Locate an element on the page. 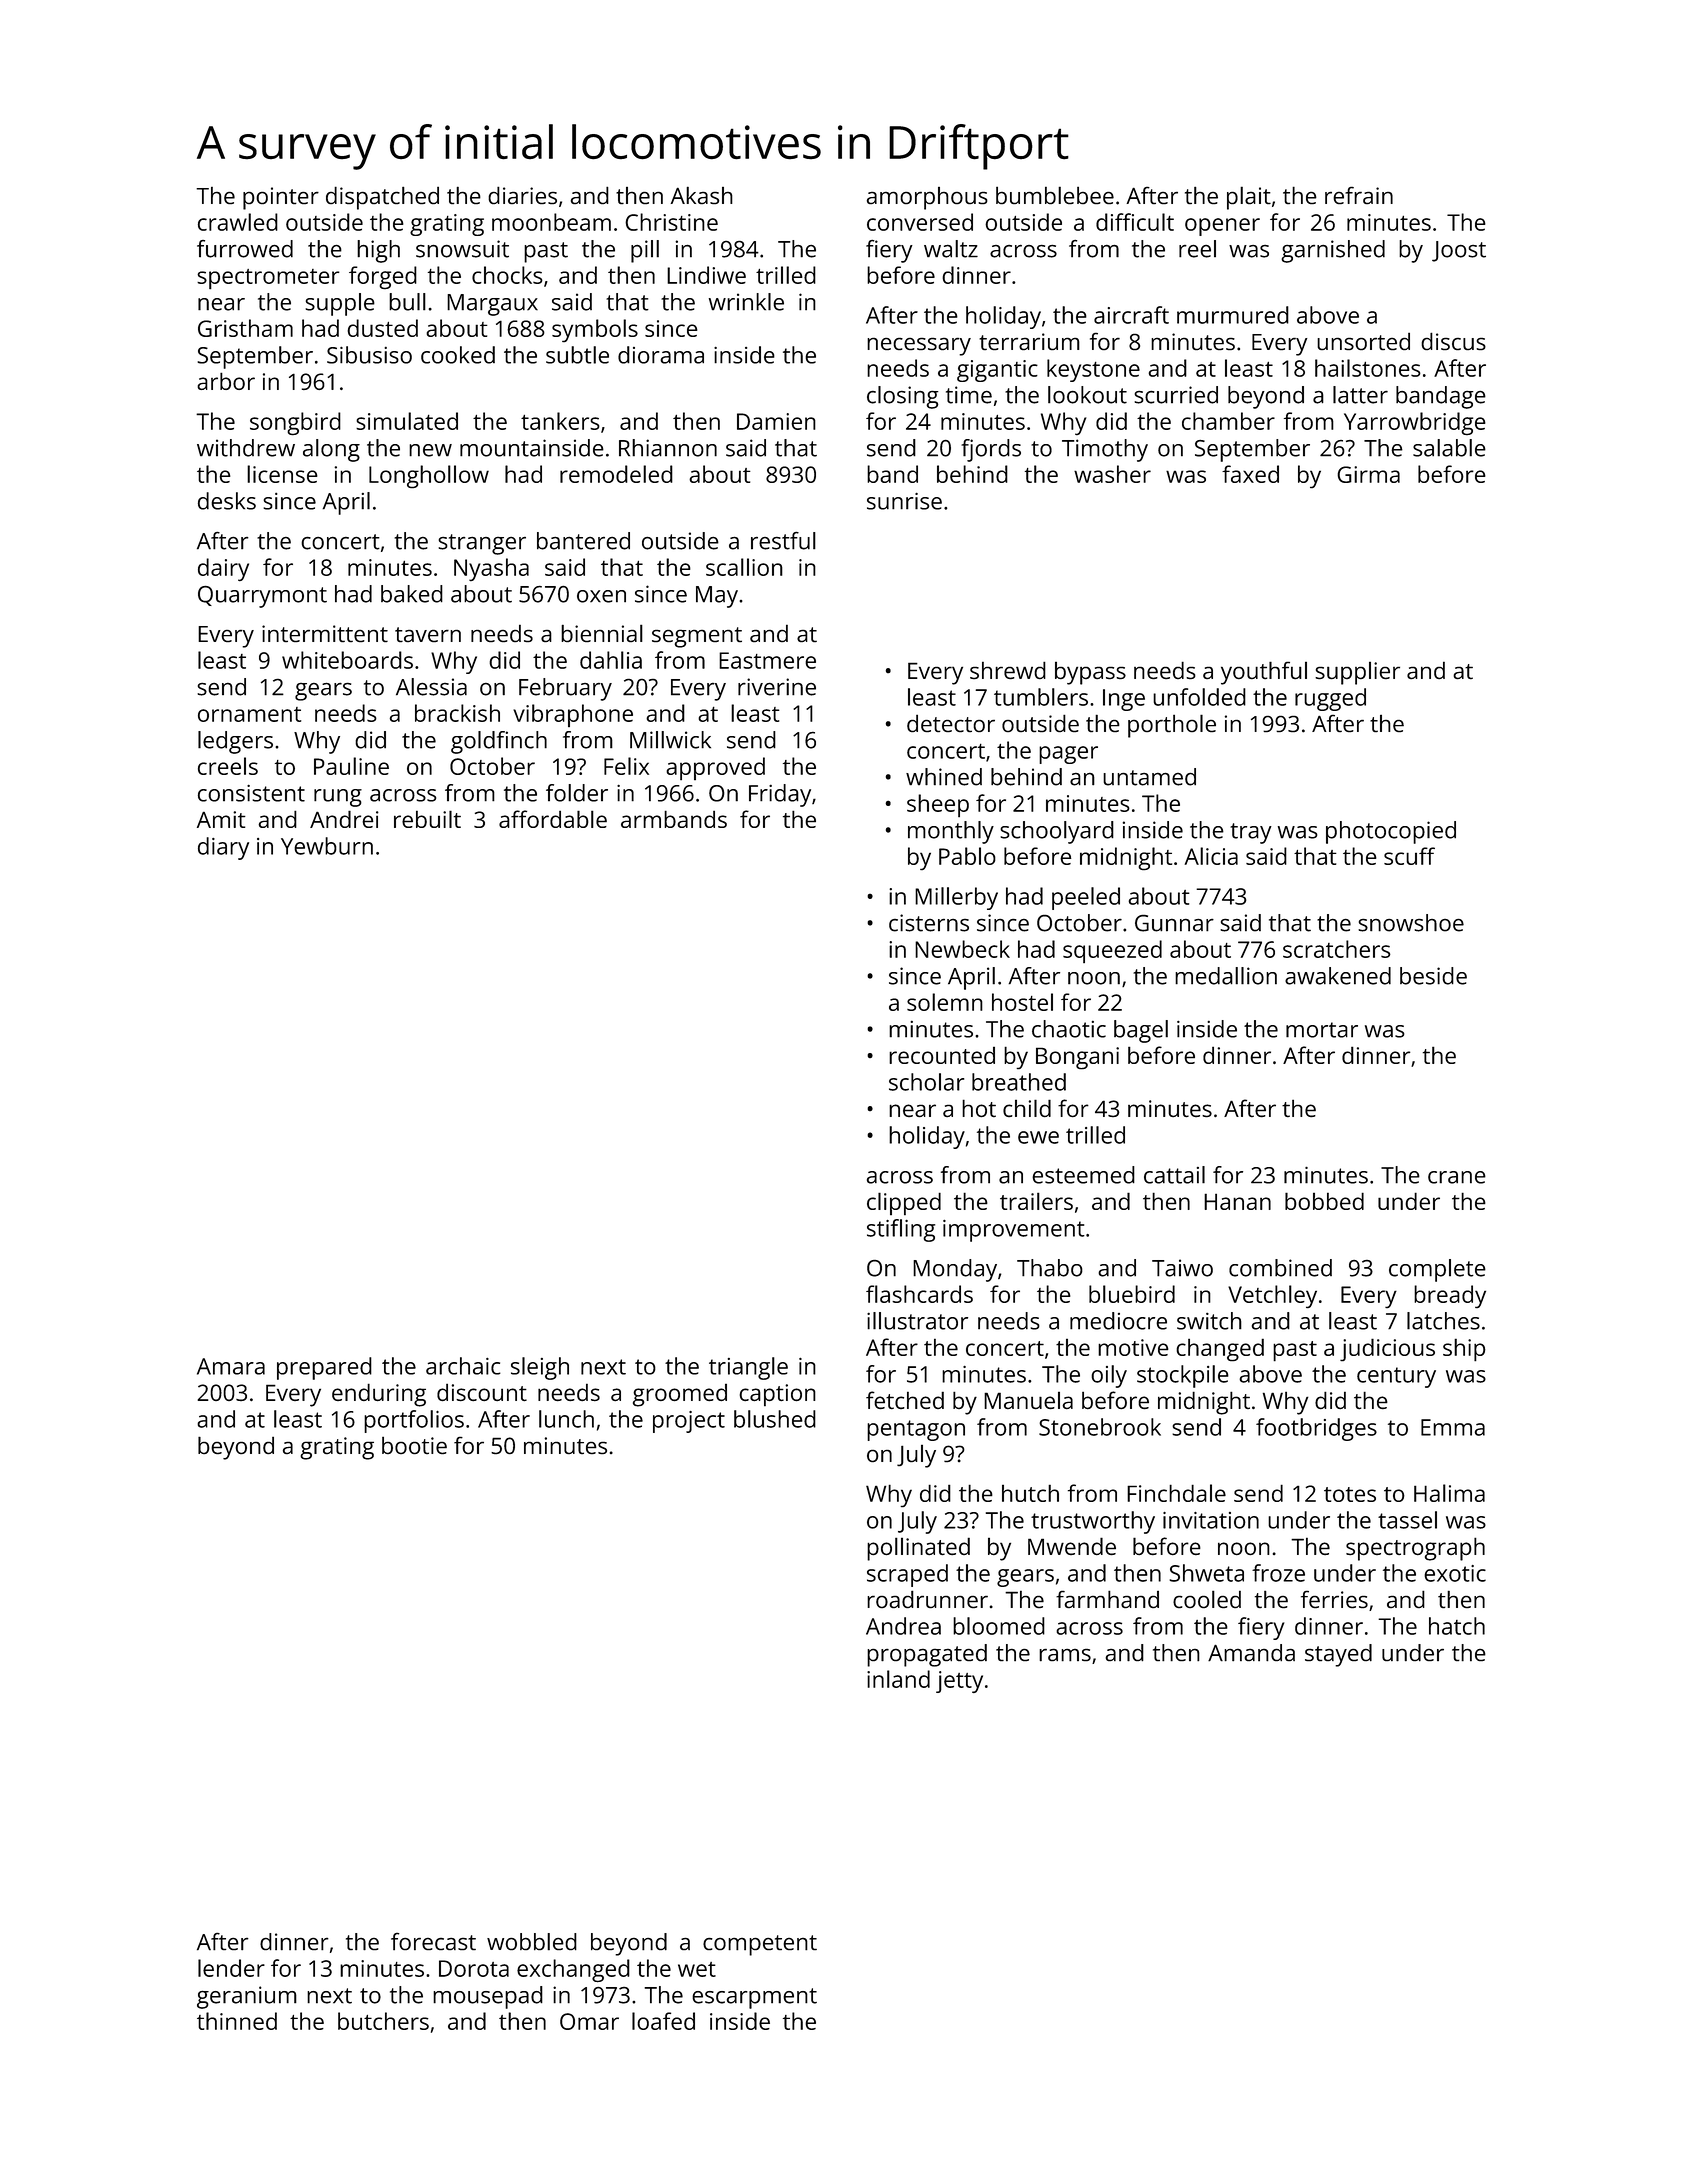  totes is located at coordinates (1350, 1494).
